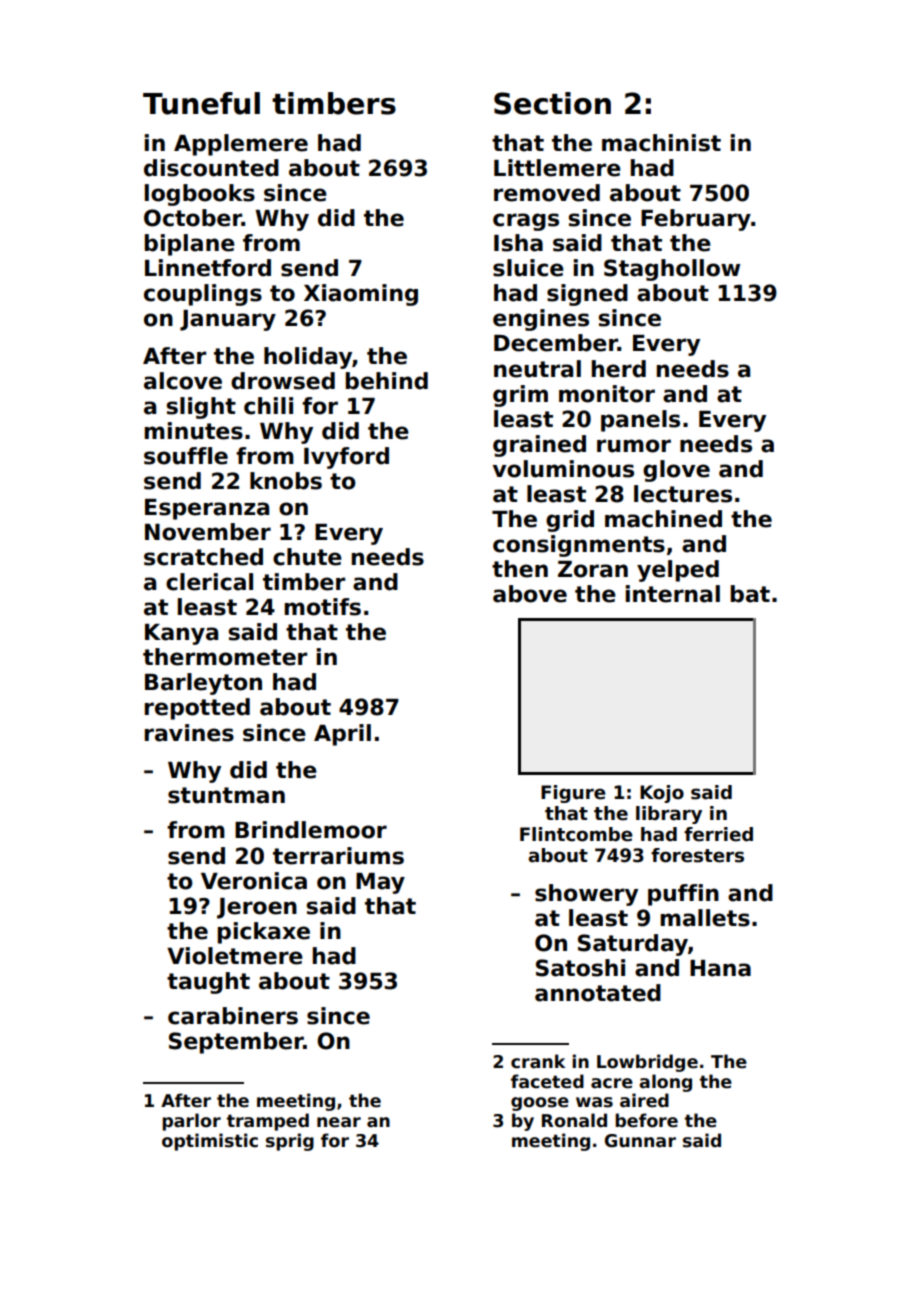 Image resolution: width=924 pixels, height=1311 pixels. Describe the element at coordinates (673, 594) in the document. I see `internal` at that location.
